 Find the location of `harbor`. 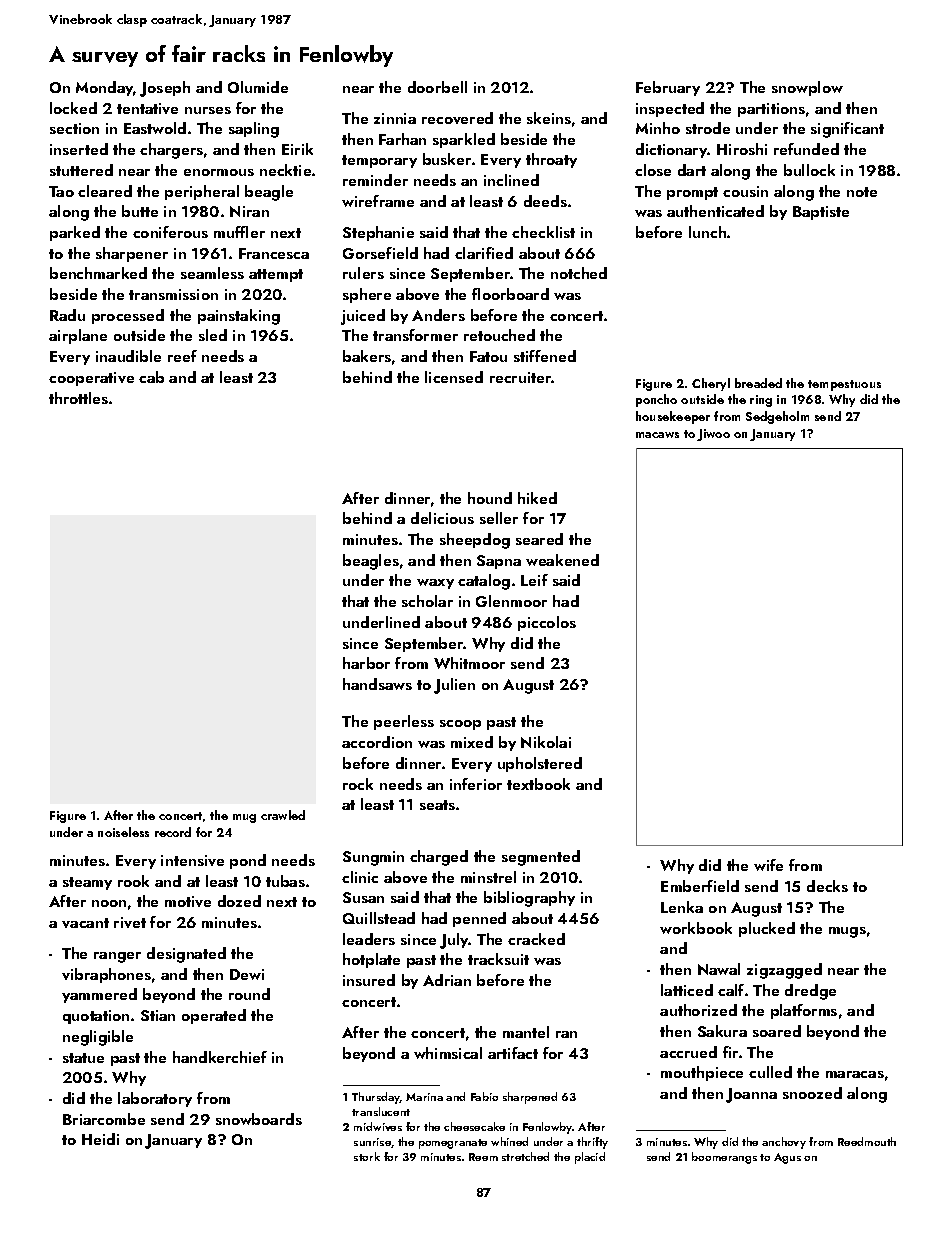

harbor is located at coordinates (366, 663).
